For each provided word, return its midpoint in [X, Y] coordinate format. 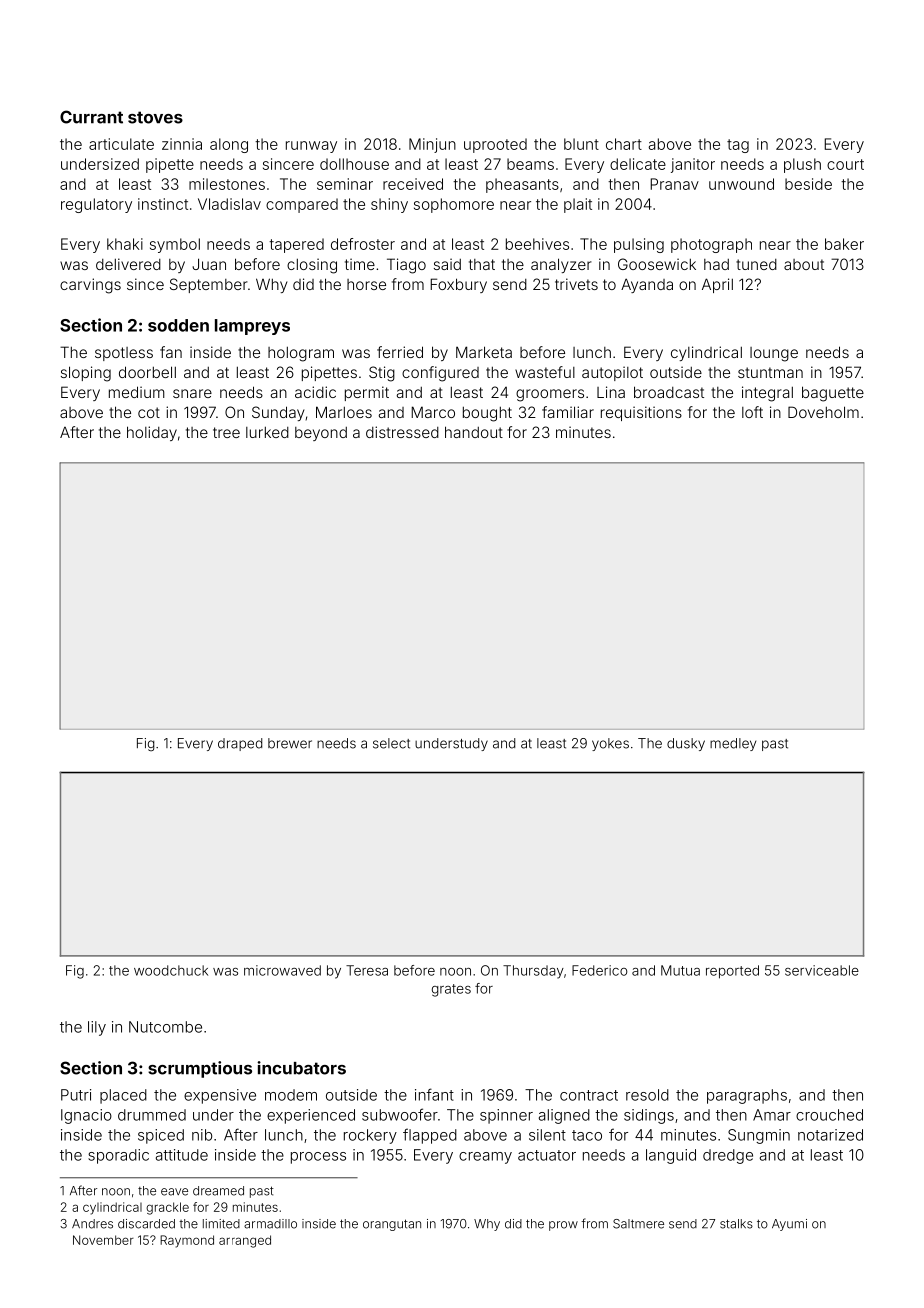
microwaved [282, 970]
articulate [121, 144]
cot [149, 412]
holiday [152, 433]
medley [733, 744]
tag [738, 146]
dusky [686, 744]
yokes [610, 744]
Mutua [680, 970]
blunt [581, 144]
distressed [402, 432]
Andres [92, 1224]
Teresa [367, 970]
